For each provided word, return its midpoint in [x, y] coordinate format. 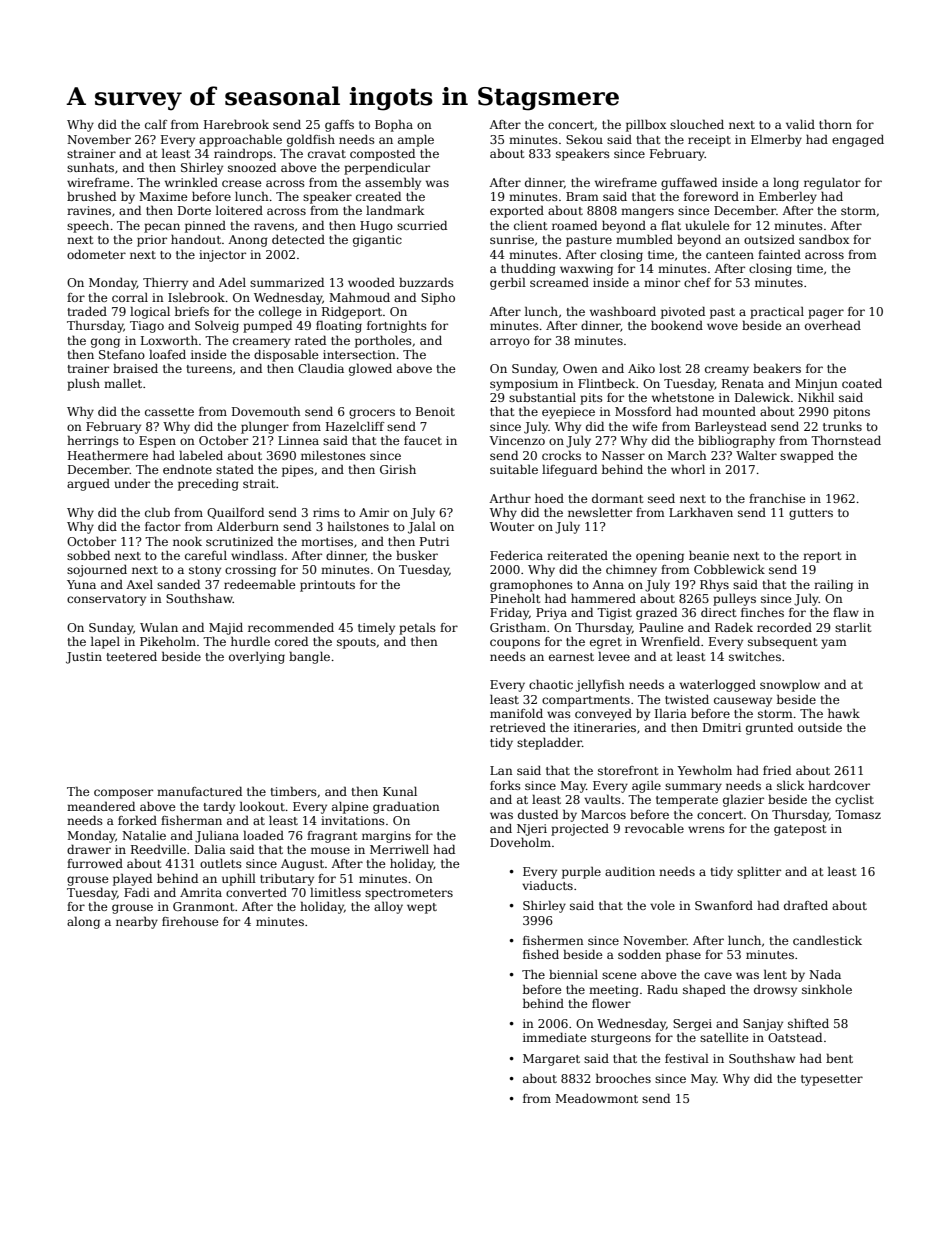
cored [291, 641]
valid [800, 124]
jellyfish [600, 685]
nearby [137, 922]
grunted [769, 728]
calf [156, 124]
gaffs [339, 126]
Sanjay [763, 1025]
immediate [554, 1037]
